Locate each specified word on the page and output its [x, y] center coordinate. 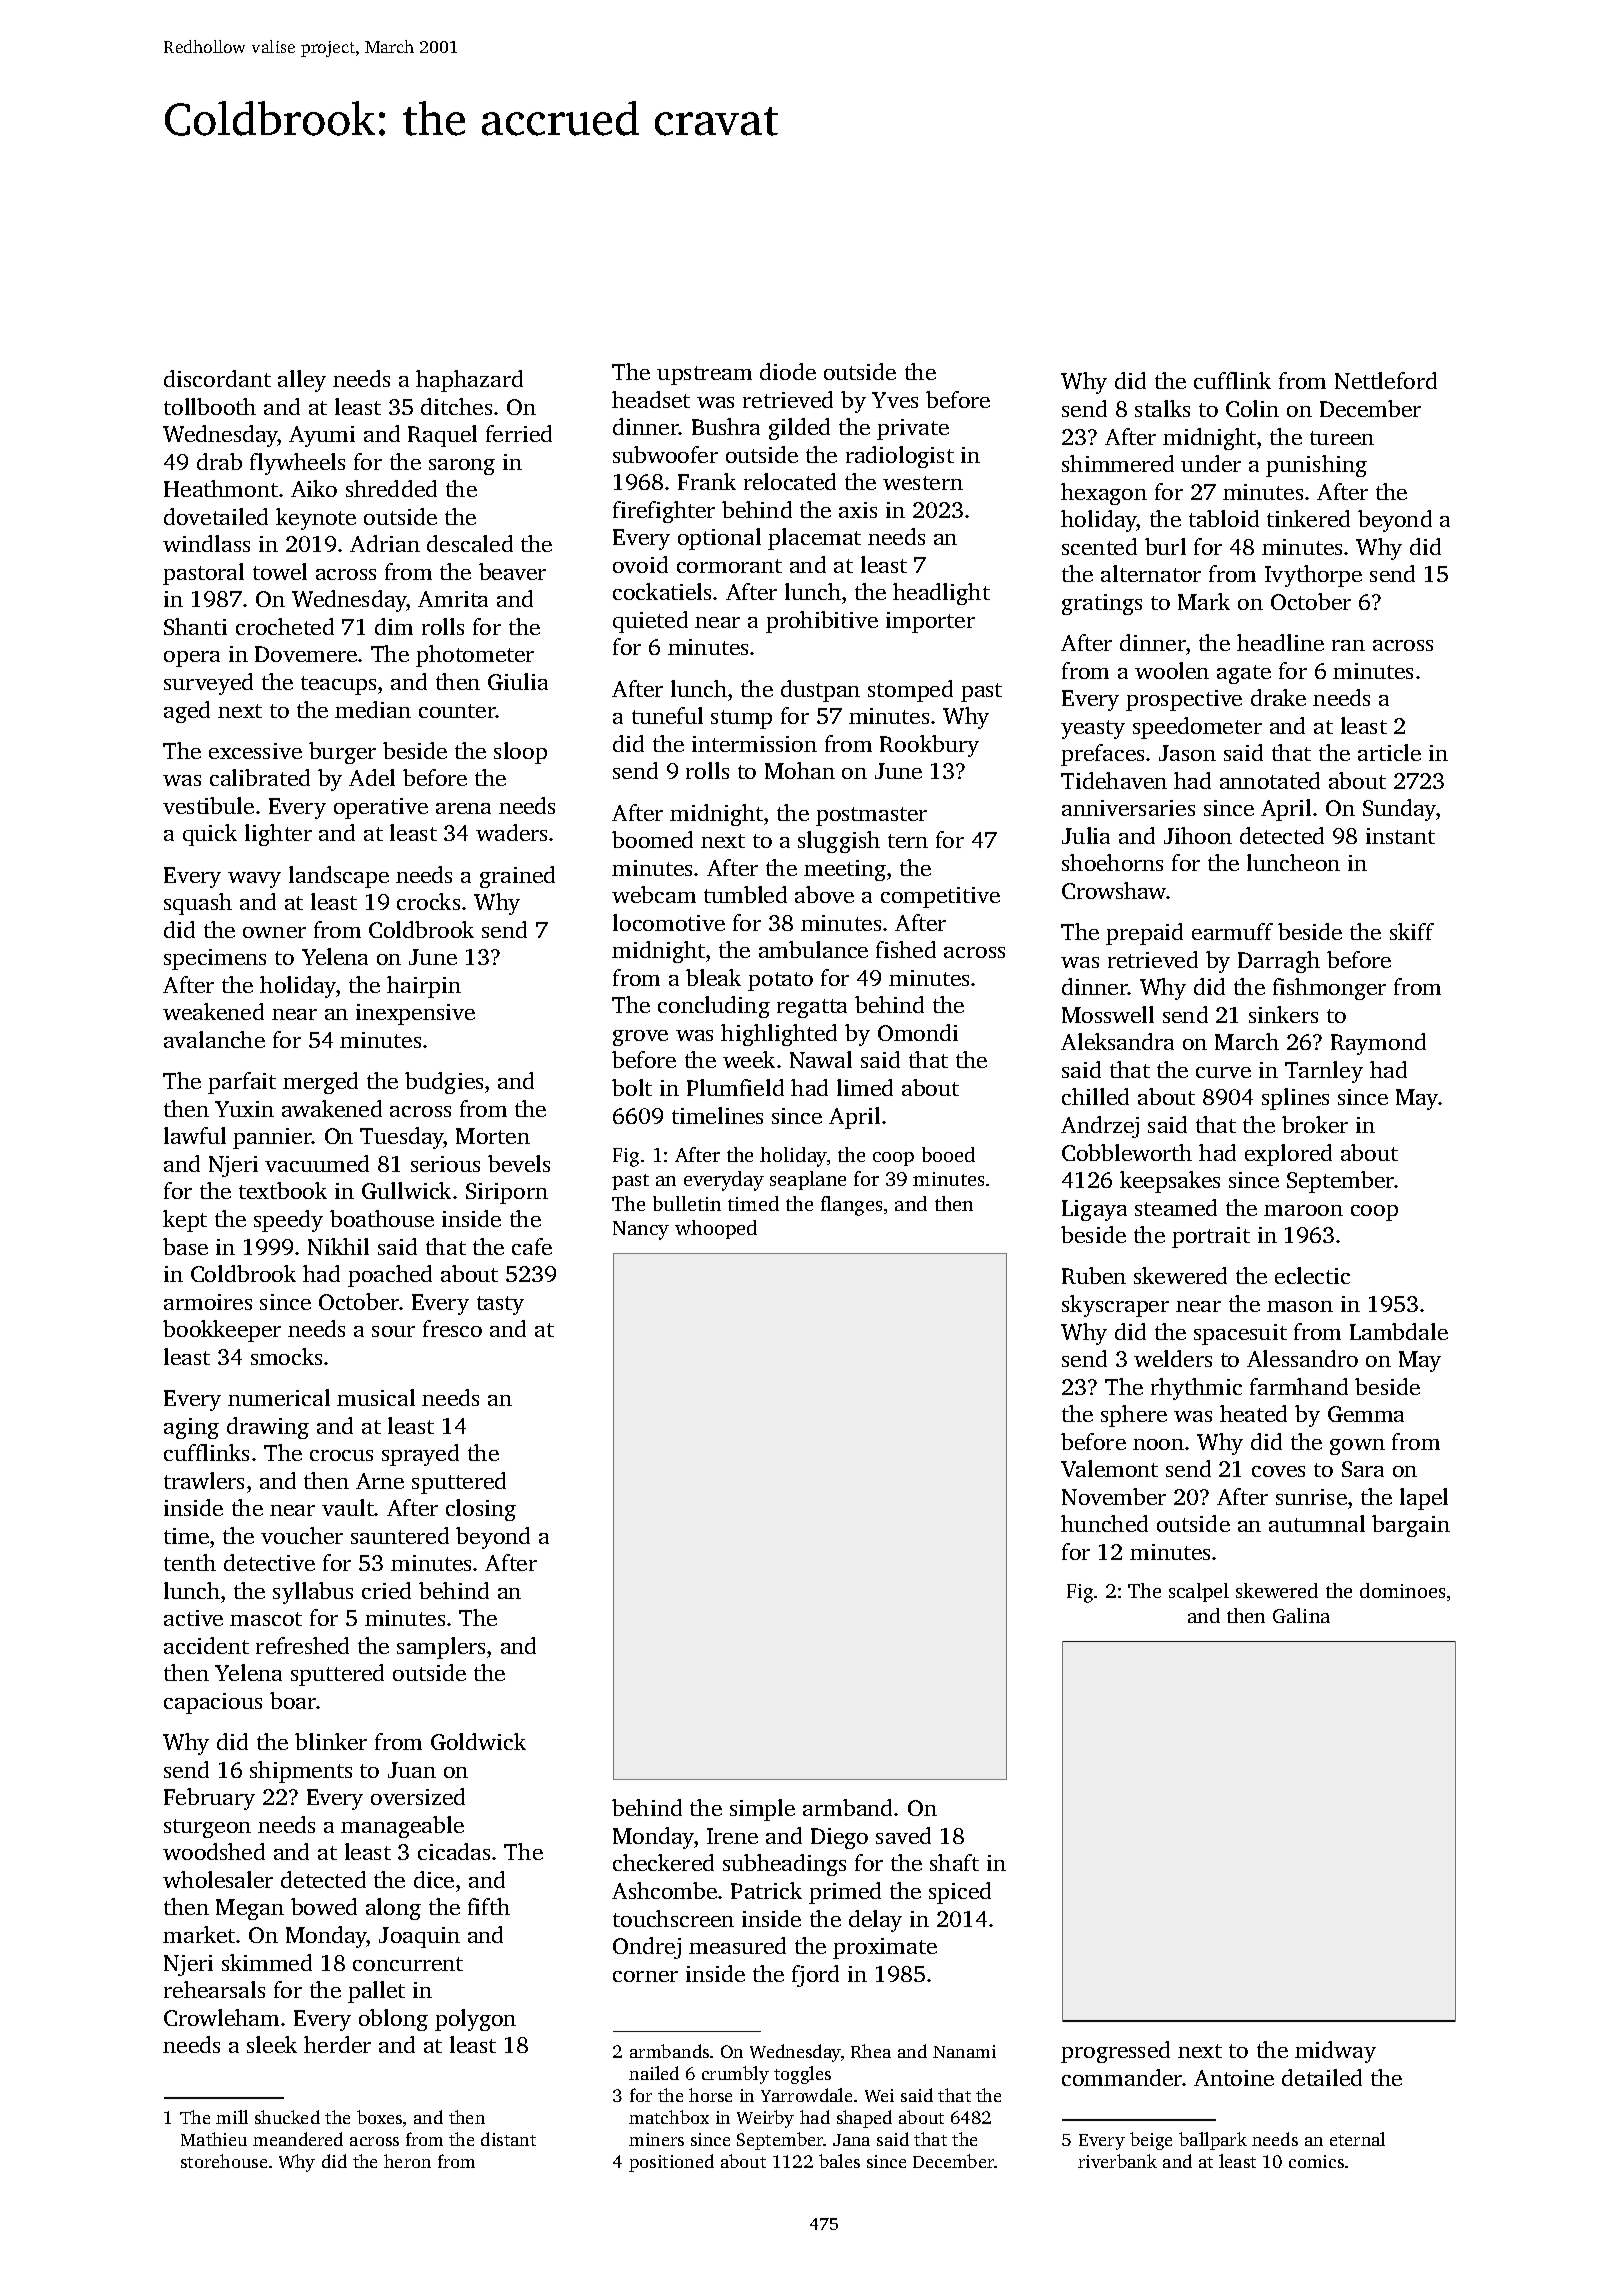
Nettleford [1386, 380]
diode [788, 371]
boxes [379, 2117]
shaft [954, 1862]
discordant [217, 378]
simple [762, 1810]
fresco [452, 1328]
